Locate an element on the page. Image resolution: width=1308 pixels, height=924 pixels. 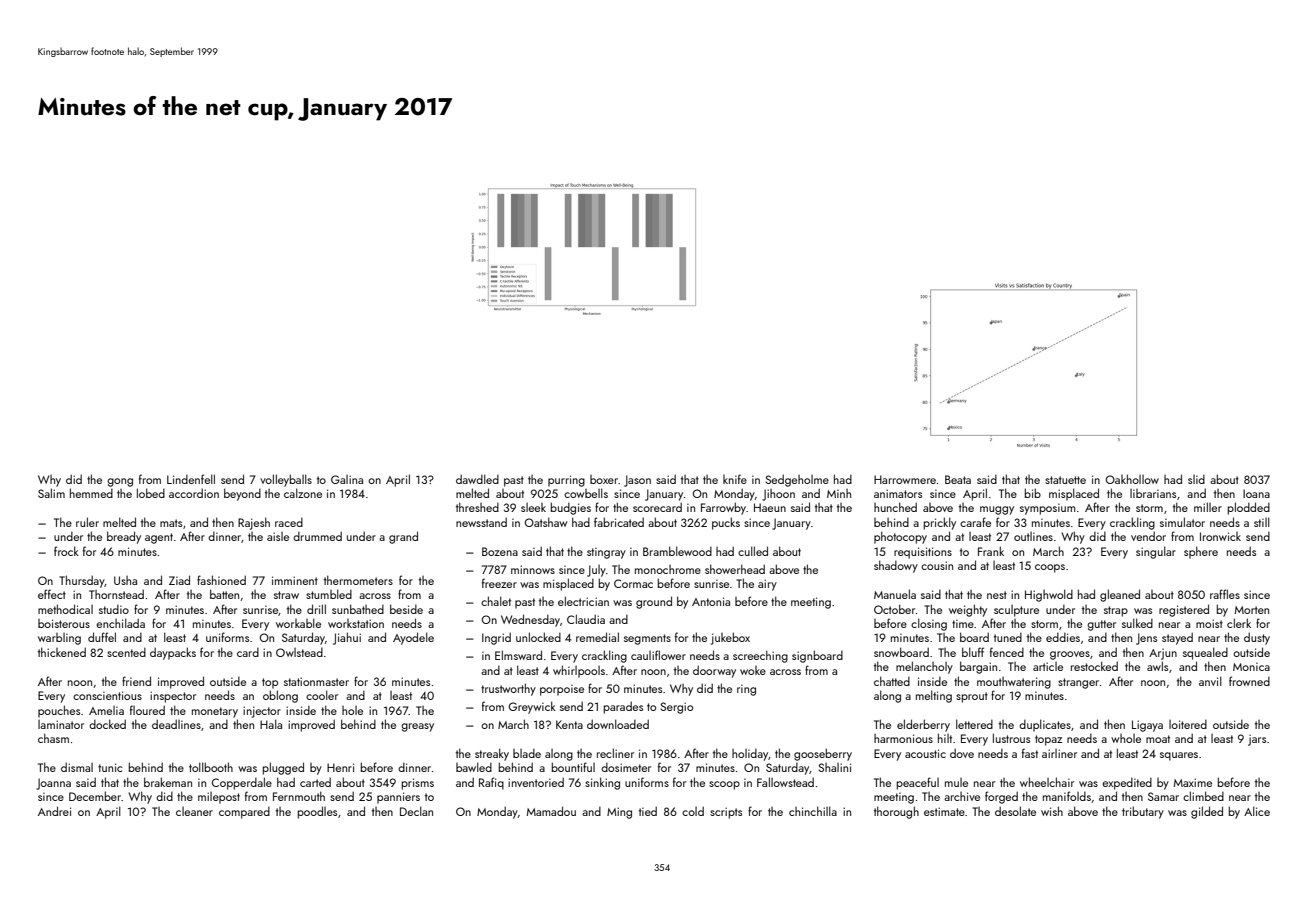
bargain is located at coordinates (978, 667).
